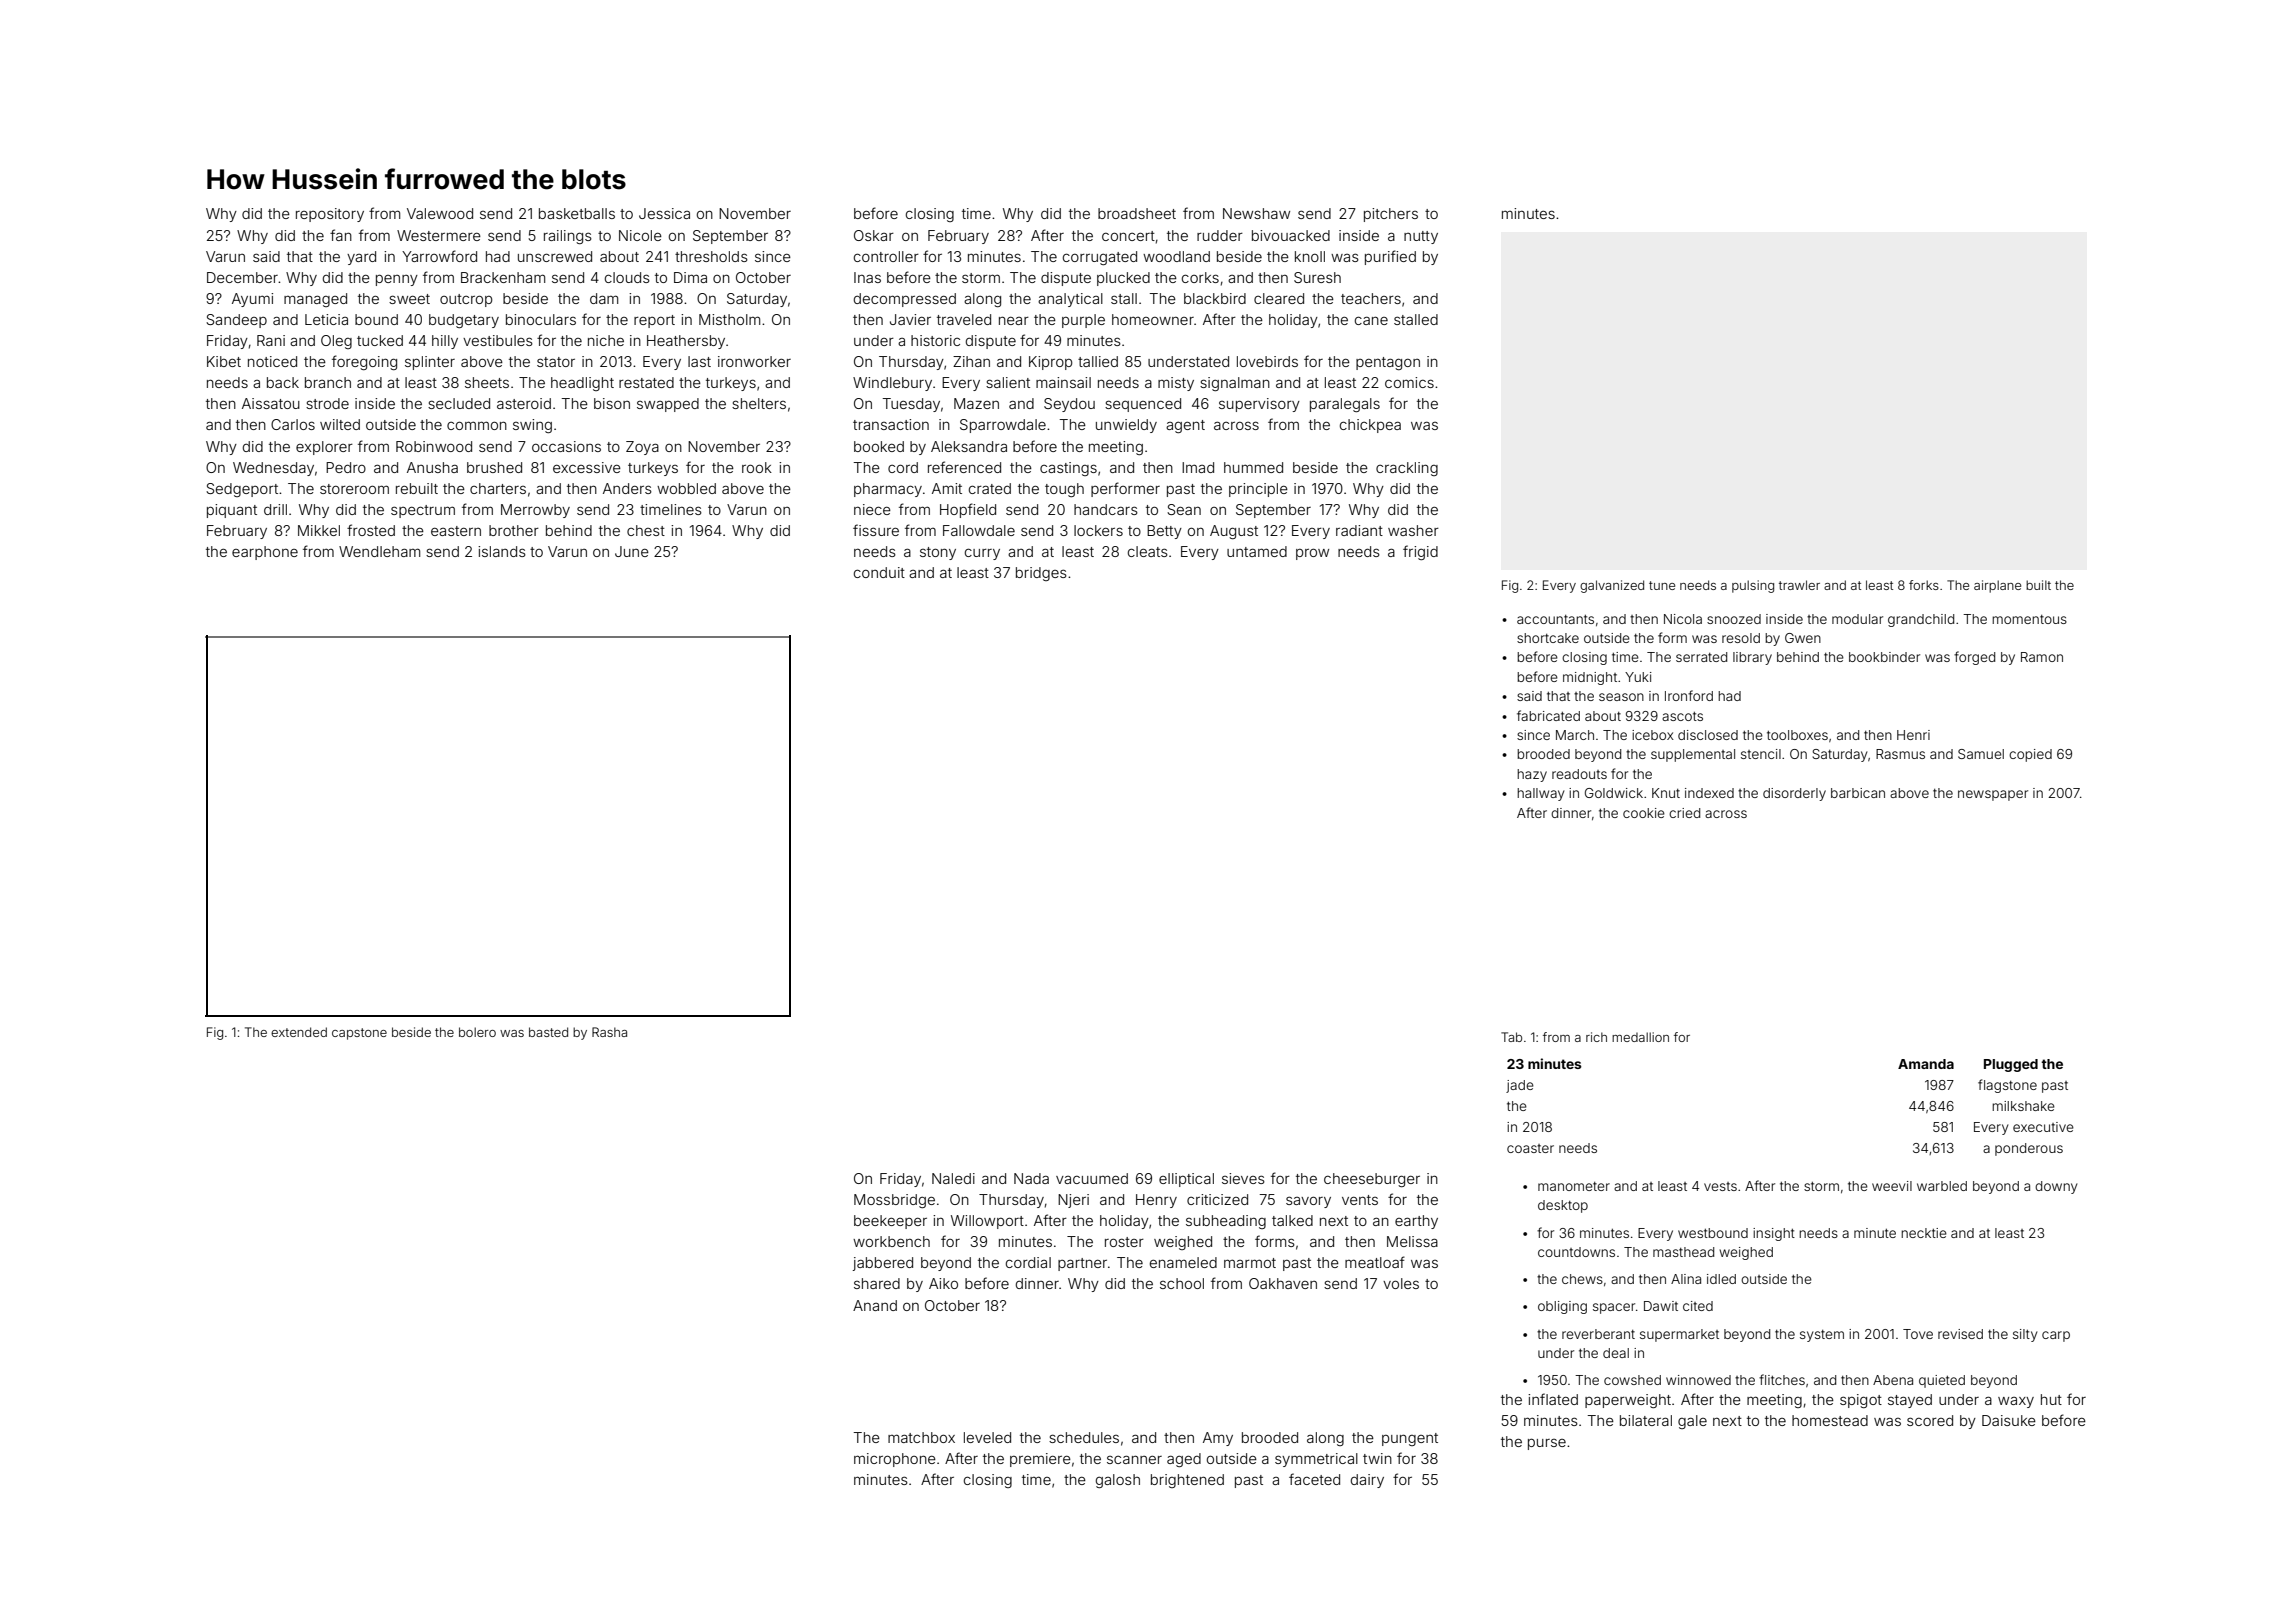  I want to click on hut, so click(2051, 1399).
